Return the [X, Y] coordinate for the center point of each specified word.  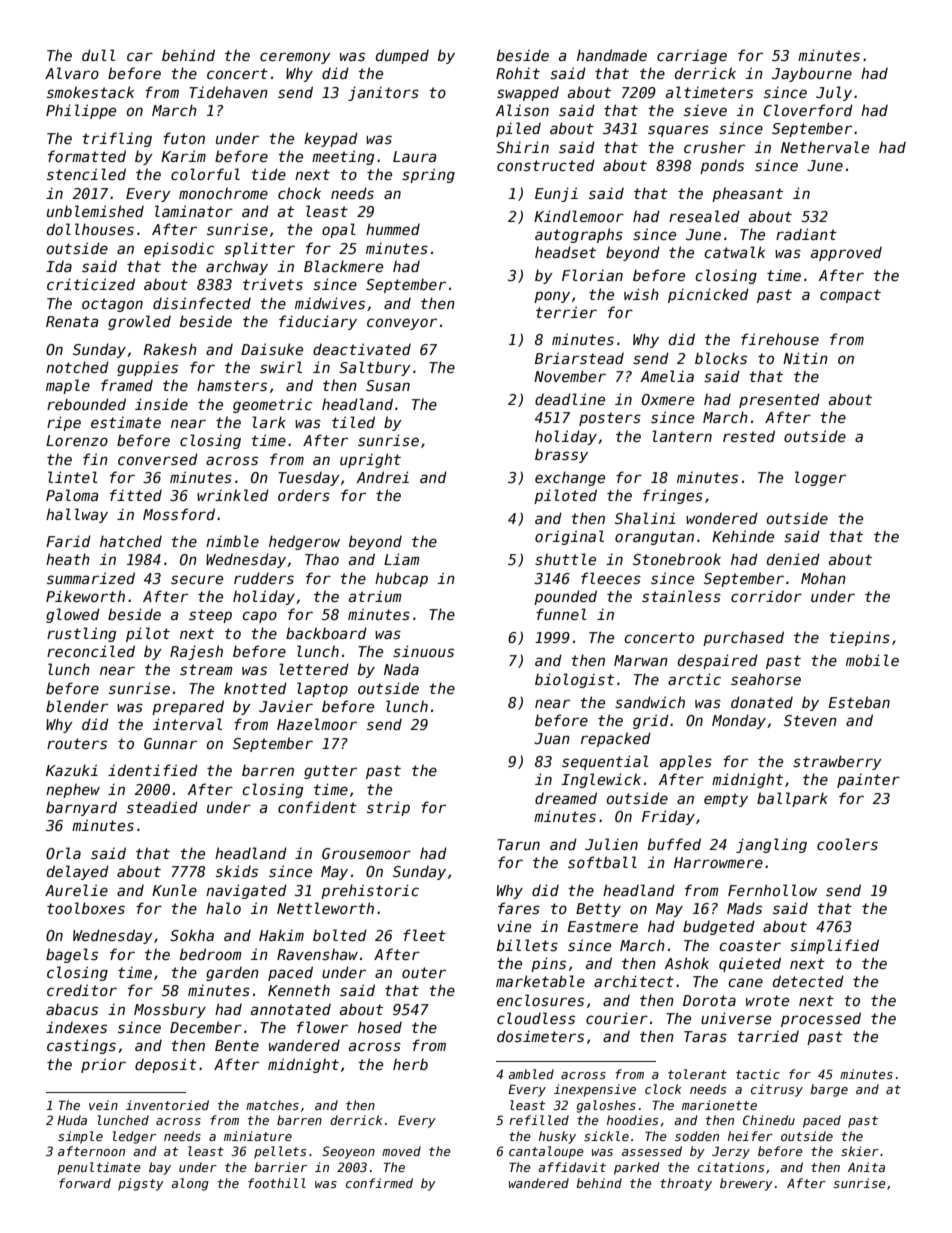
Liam [401, 559]
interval [187, 724]
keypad [331, 139]
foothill [277, 1183]
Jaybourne [812, 74]
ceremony [295, 58]
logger [820, 478]
